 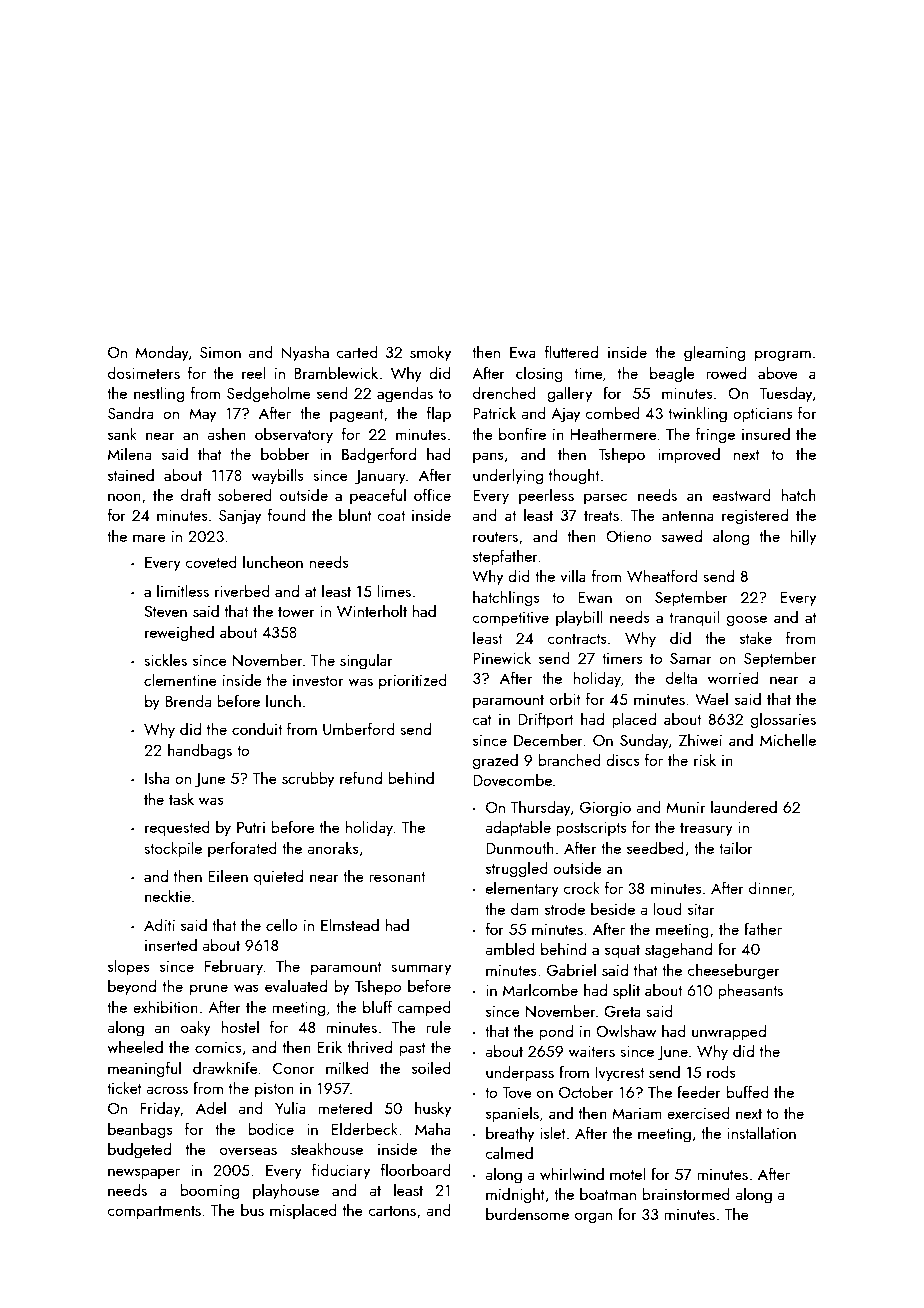 What do you see at coordinates (494, 412) in the screenshot?
I see `Patrick` at bounding box center [494, 412].
